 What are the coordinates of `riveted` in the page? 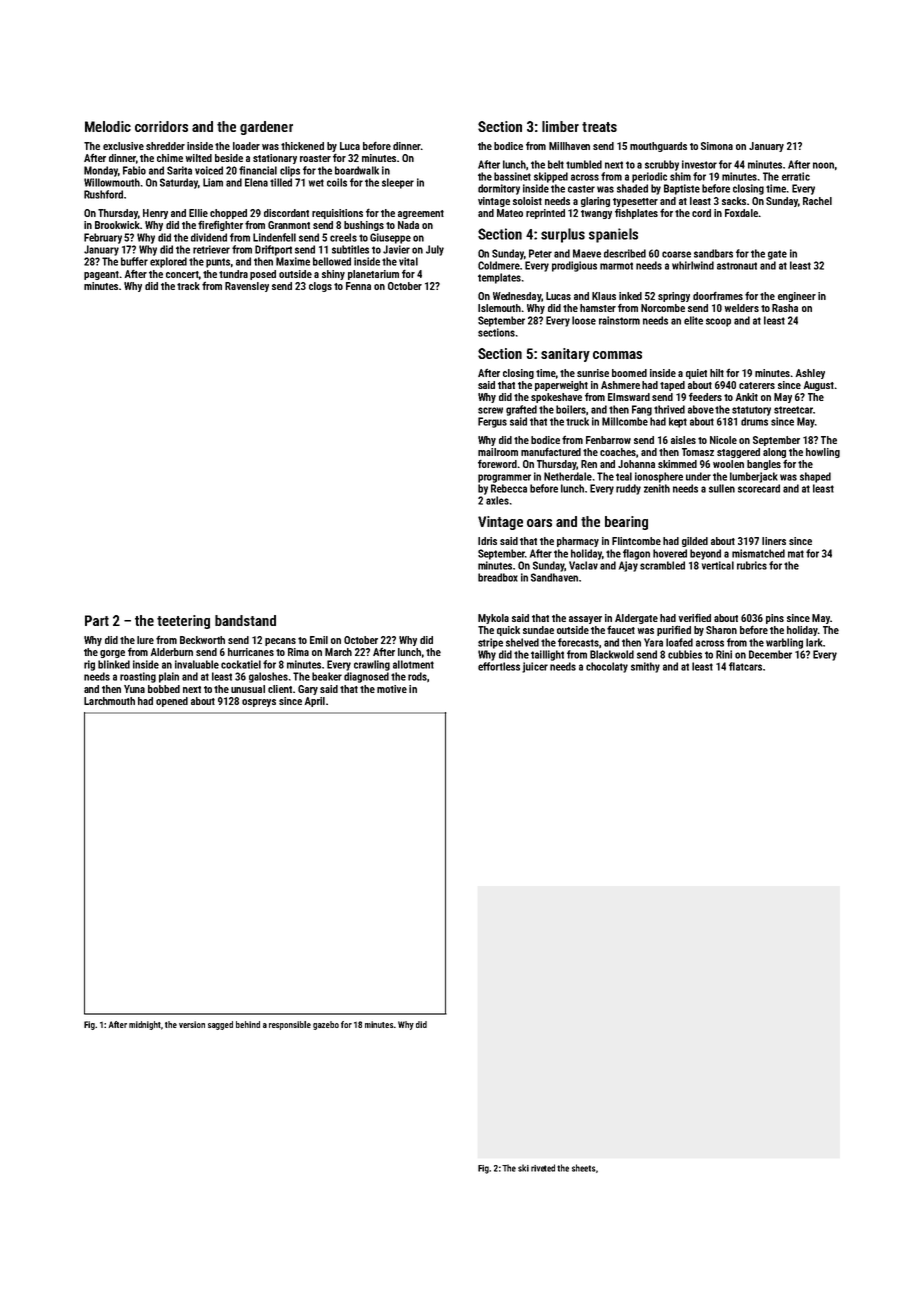 It's located at (543, 1168).
